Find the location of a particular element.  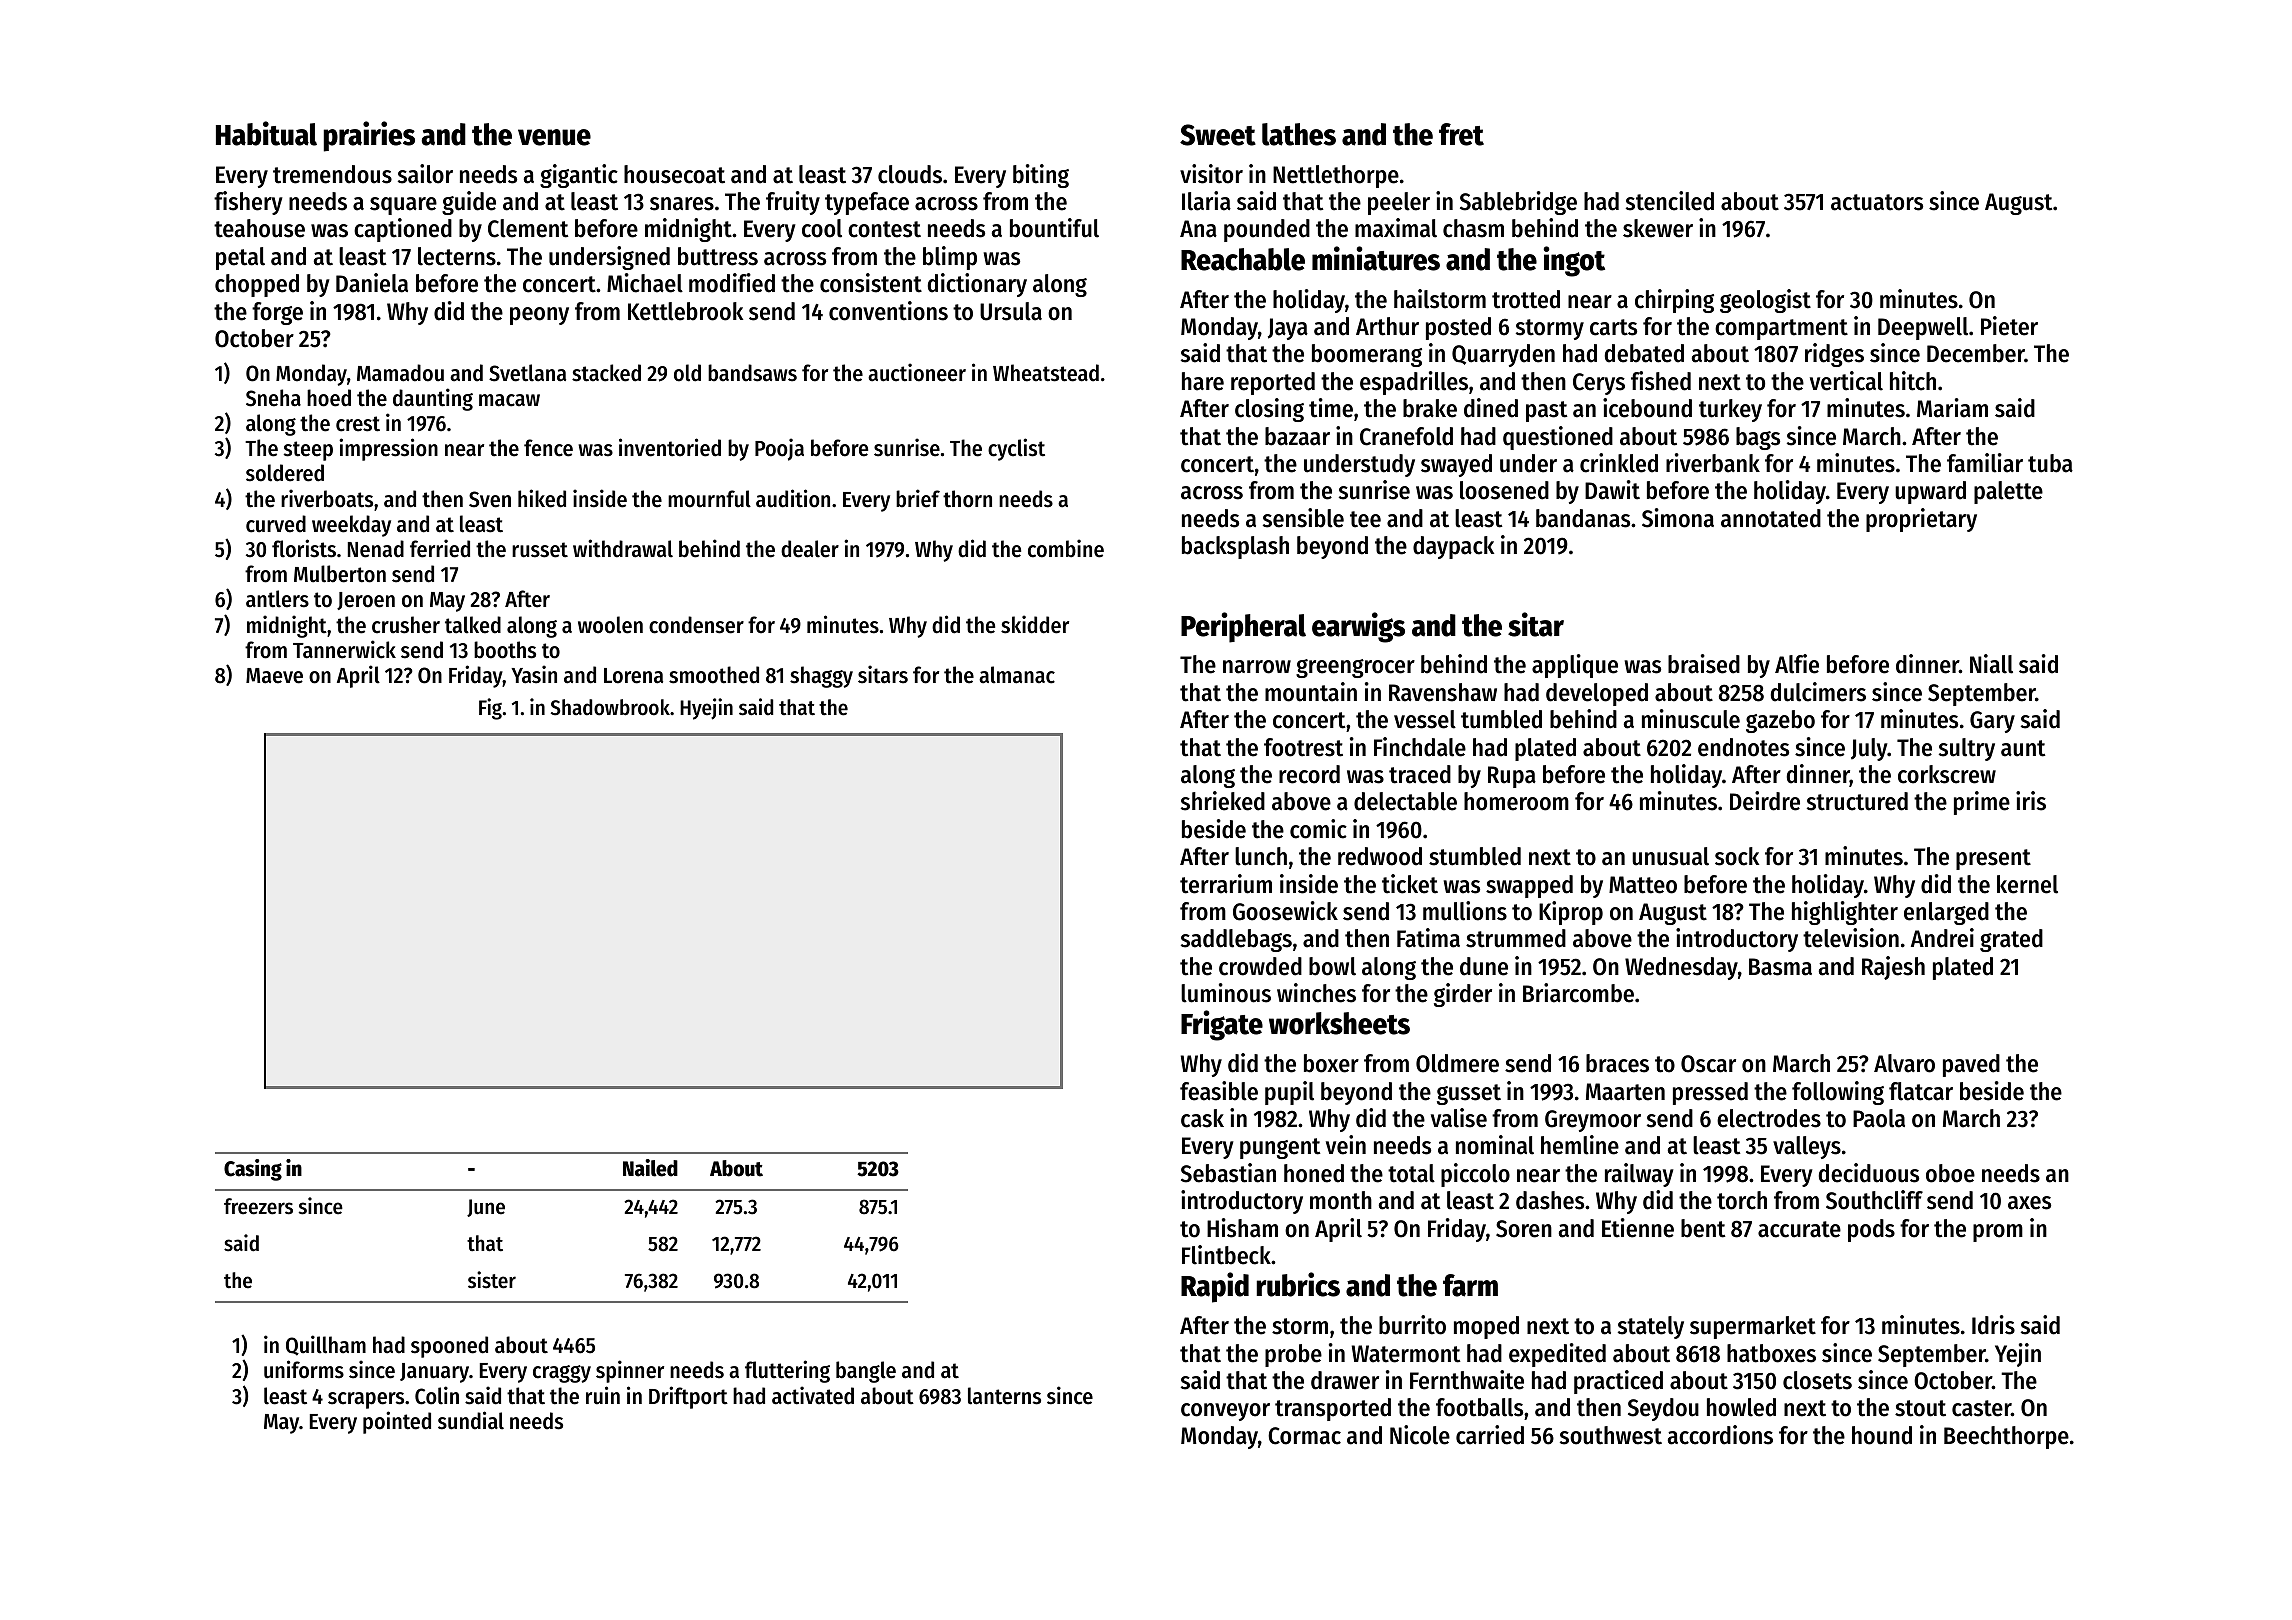

pointed is located at coordinates (397, 1422).
